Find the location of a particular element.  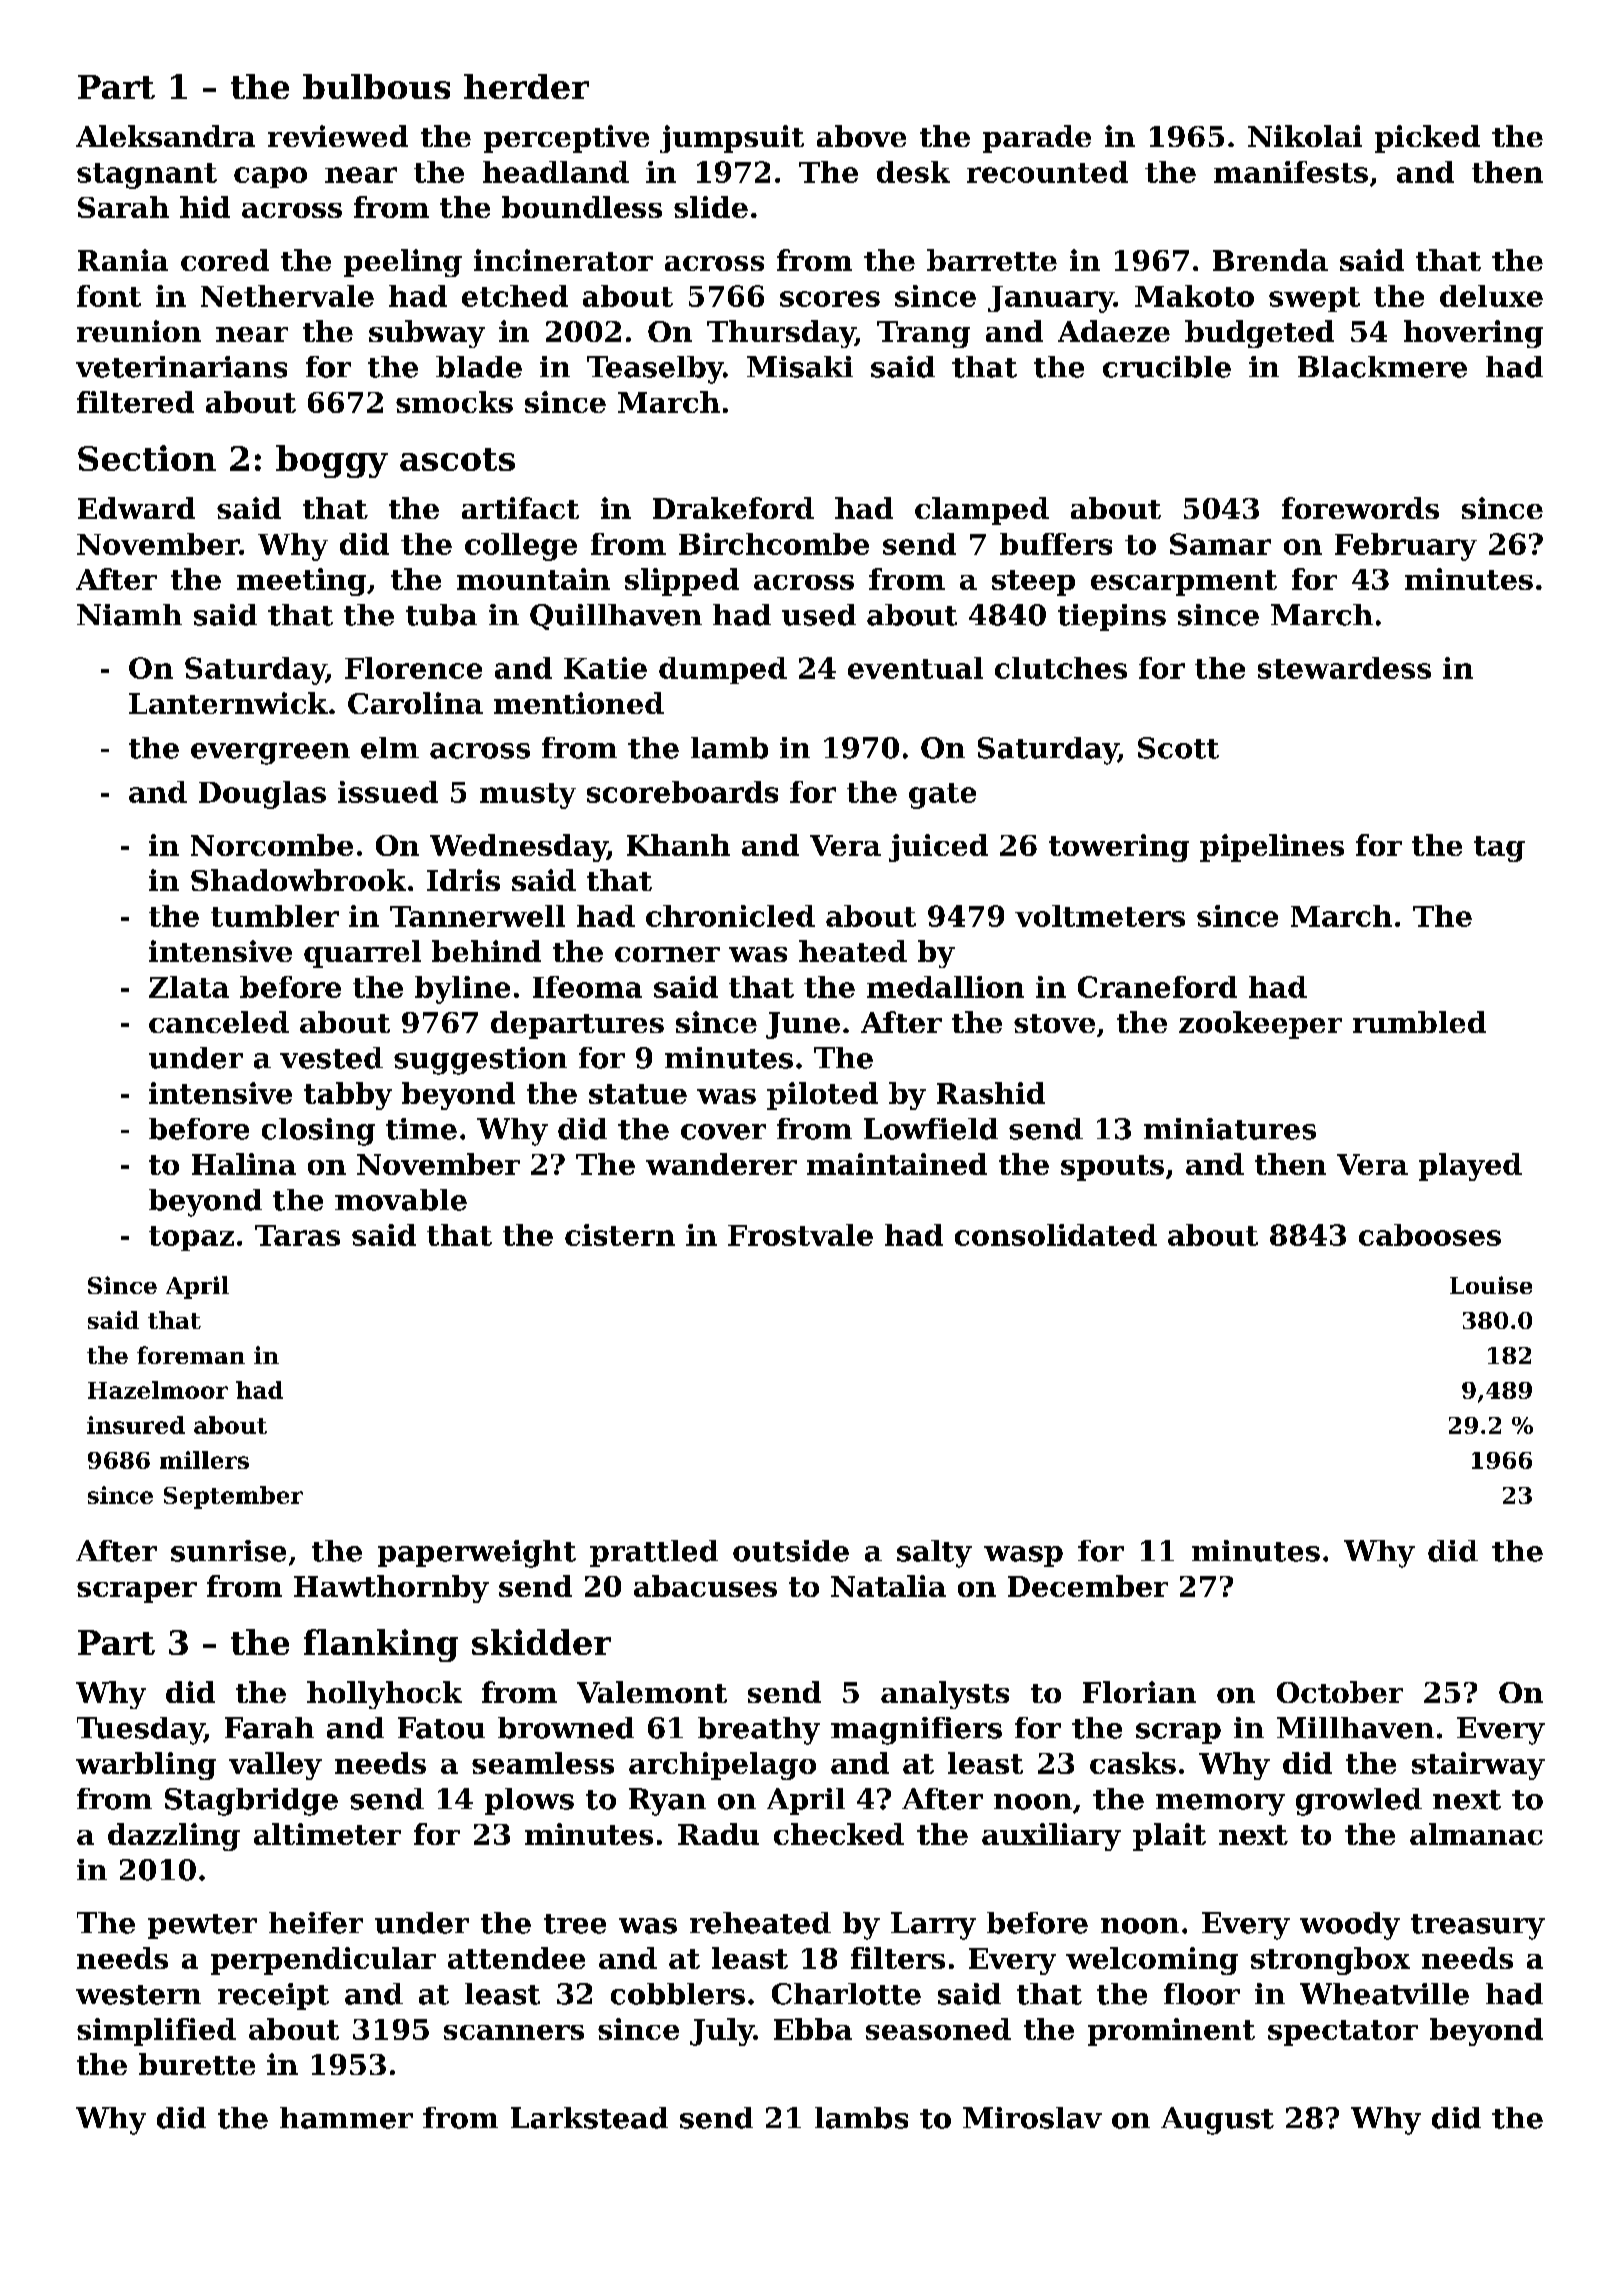

hammer is located at coordinates (346, 2118).
